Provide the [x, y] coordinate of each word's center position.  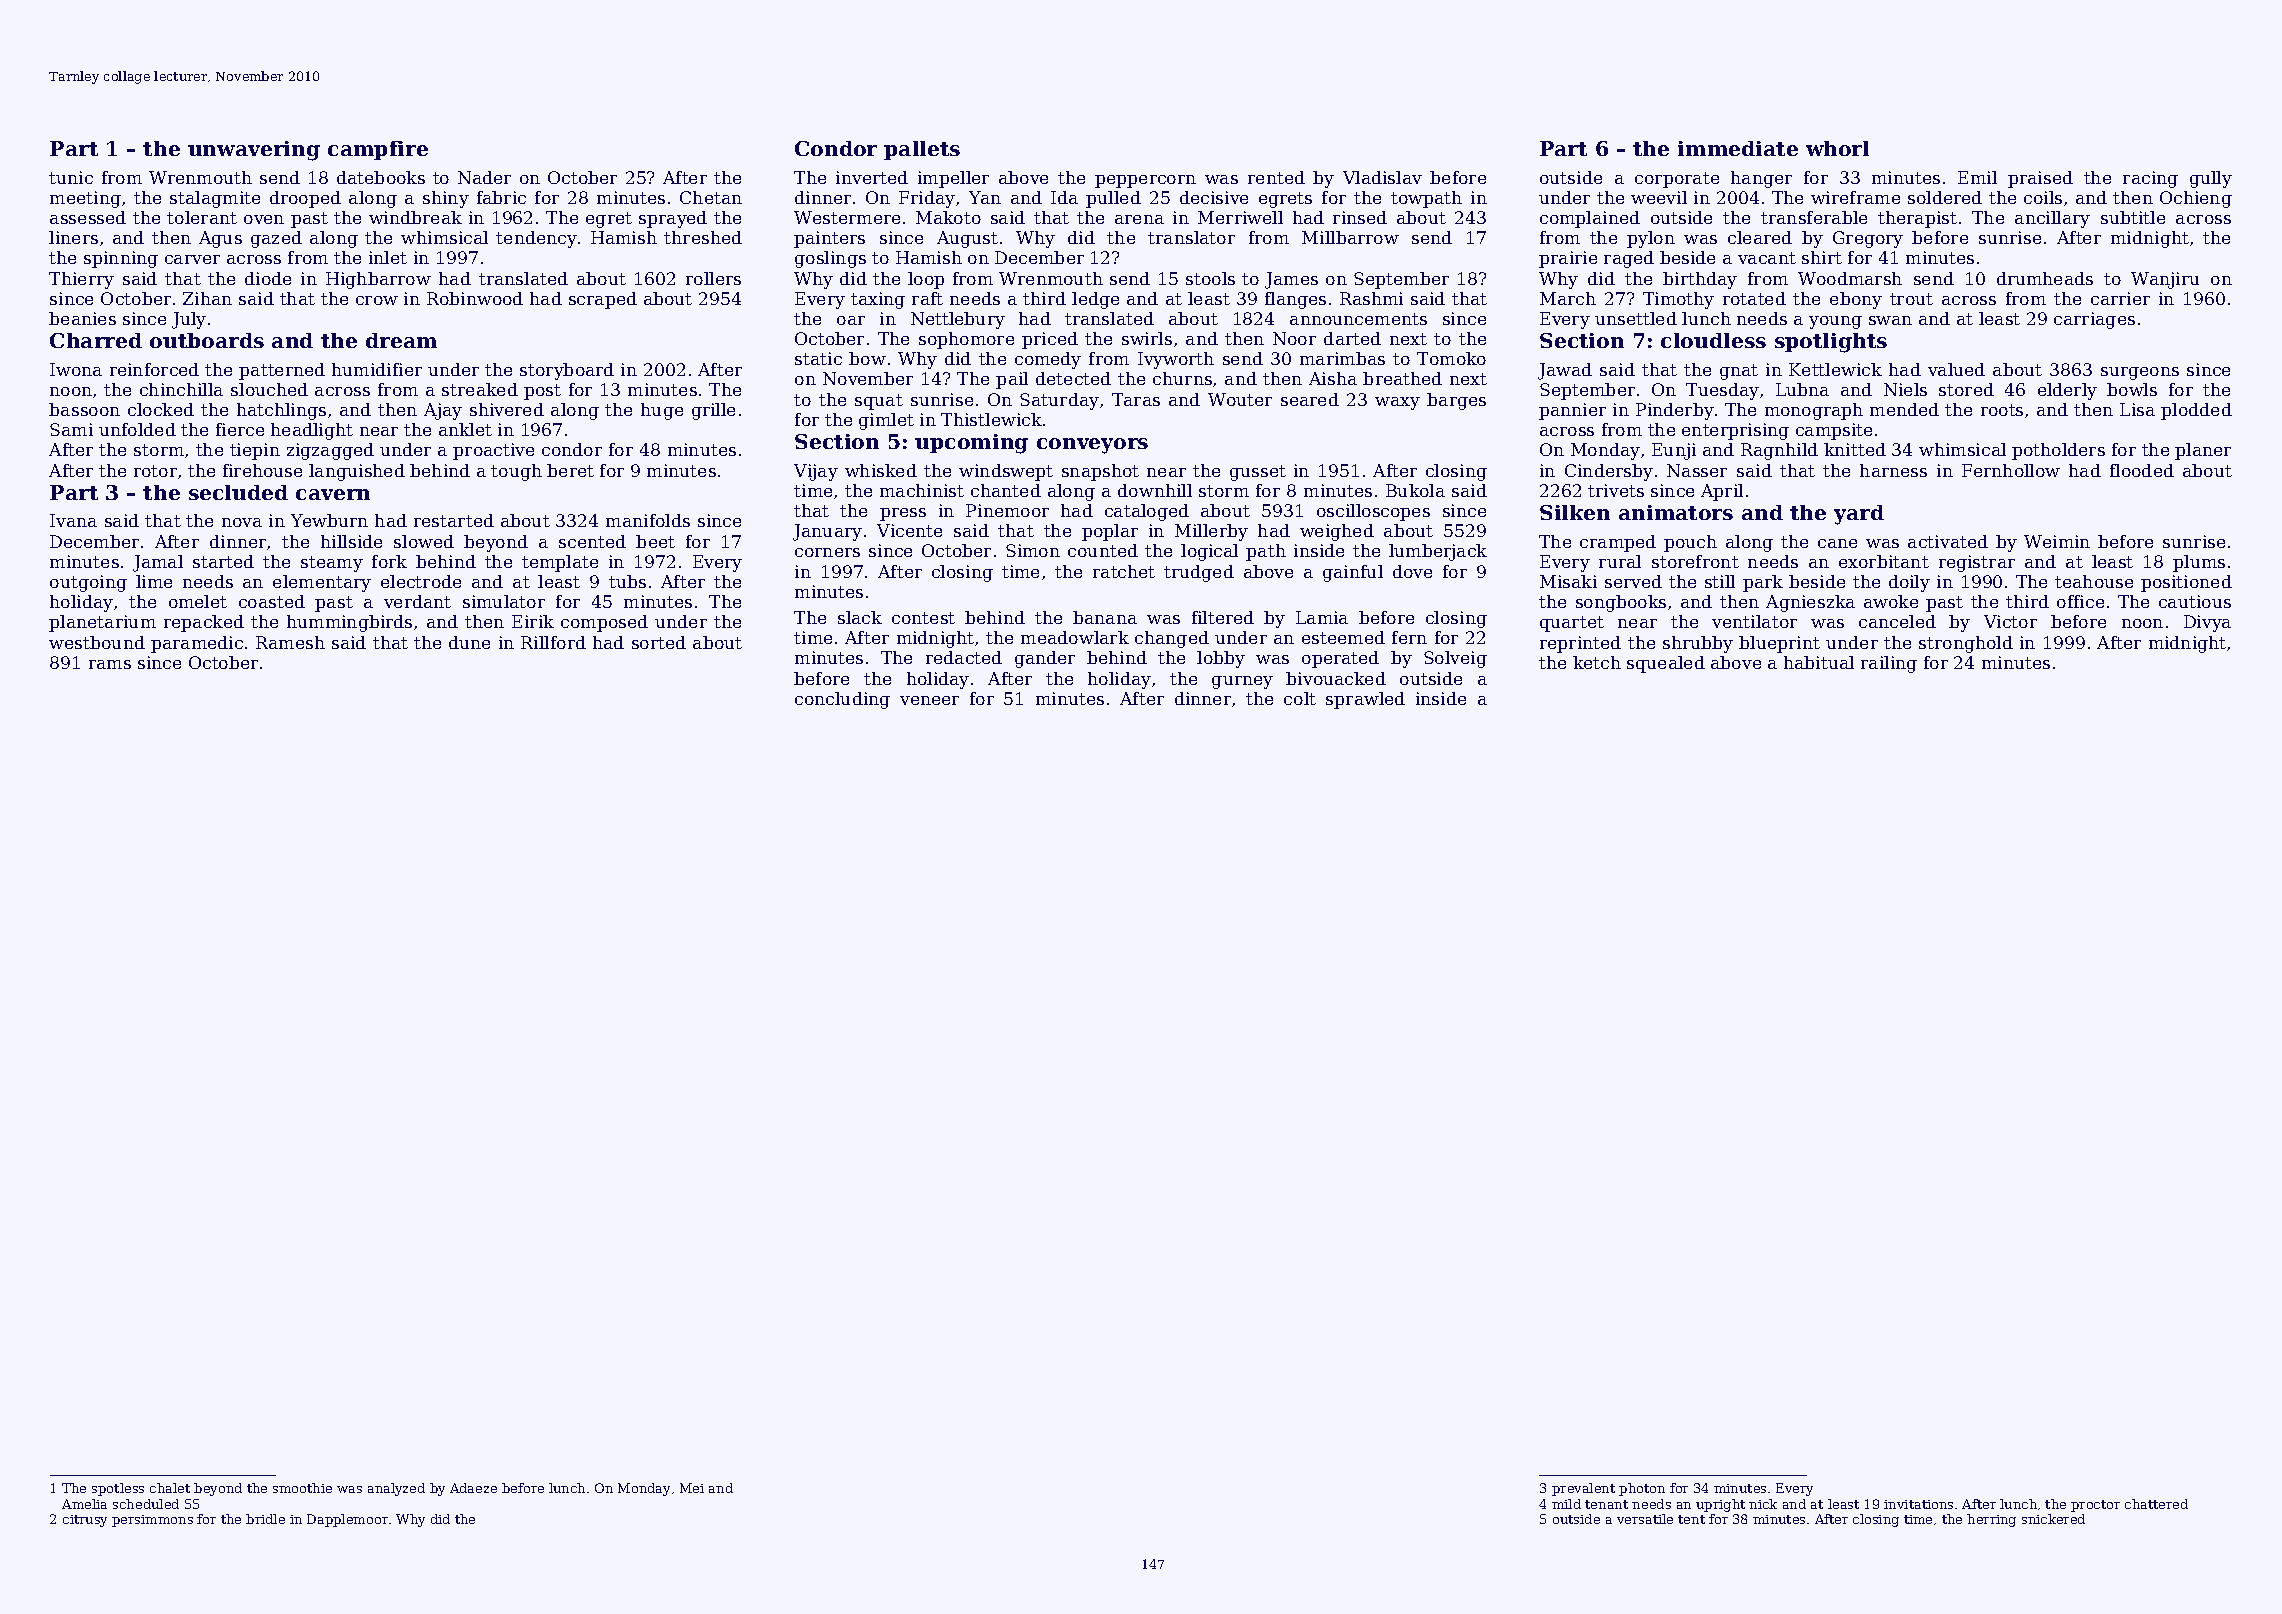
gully [2211, 179]
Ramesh [290, 642]
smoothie [302, 1488]
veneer [929, 700]
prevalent [1583, 1489]
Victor [2010, 621]
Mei [692, 1488]
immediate [1738, 148]
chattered [2156, 1504]
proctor [2095, 1506]
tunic [71, 177]
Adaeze [473, 1488]
